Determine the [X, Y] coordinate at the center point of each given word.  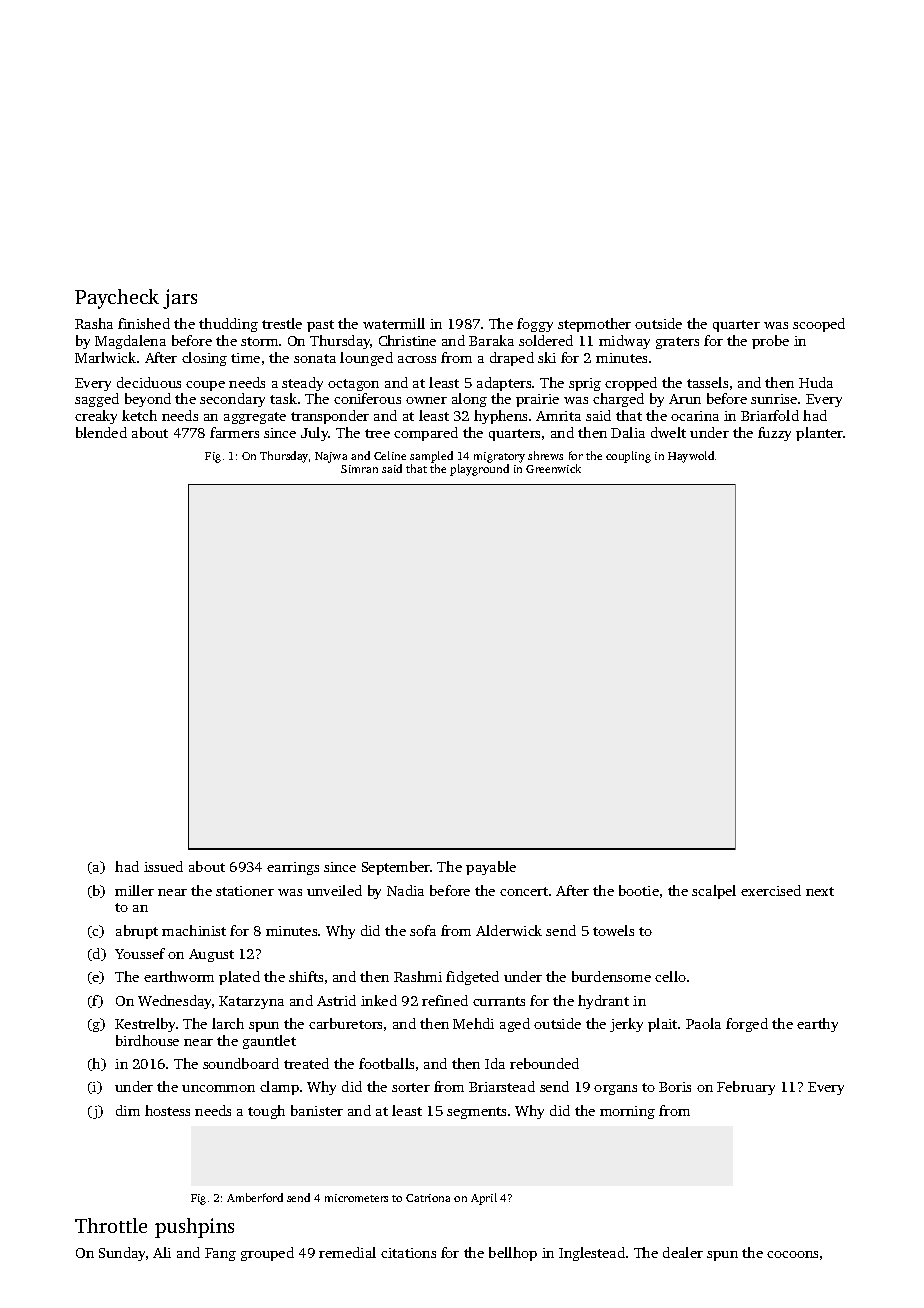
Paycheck [117, 299]
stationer [245, 891]
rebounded [544, 1063]
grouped [267, 1254]
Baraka [491, 340]
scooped [819, 325]
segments [476, 1113]
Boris [675, 1087]
